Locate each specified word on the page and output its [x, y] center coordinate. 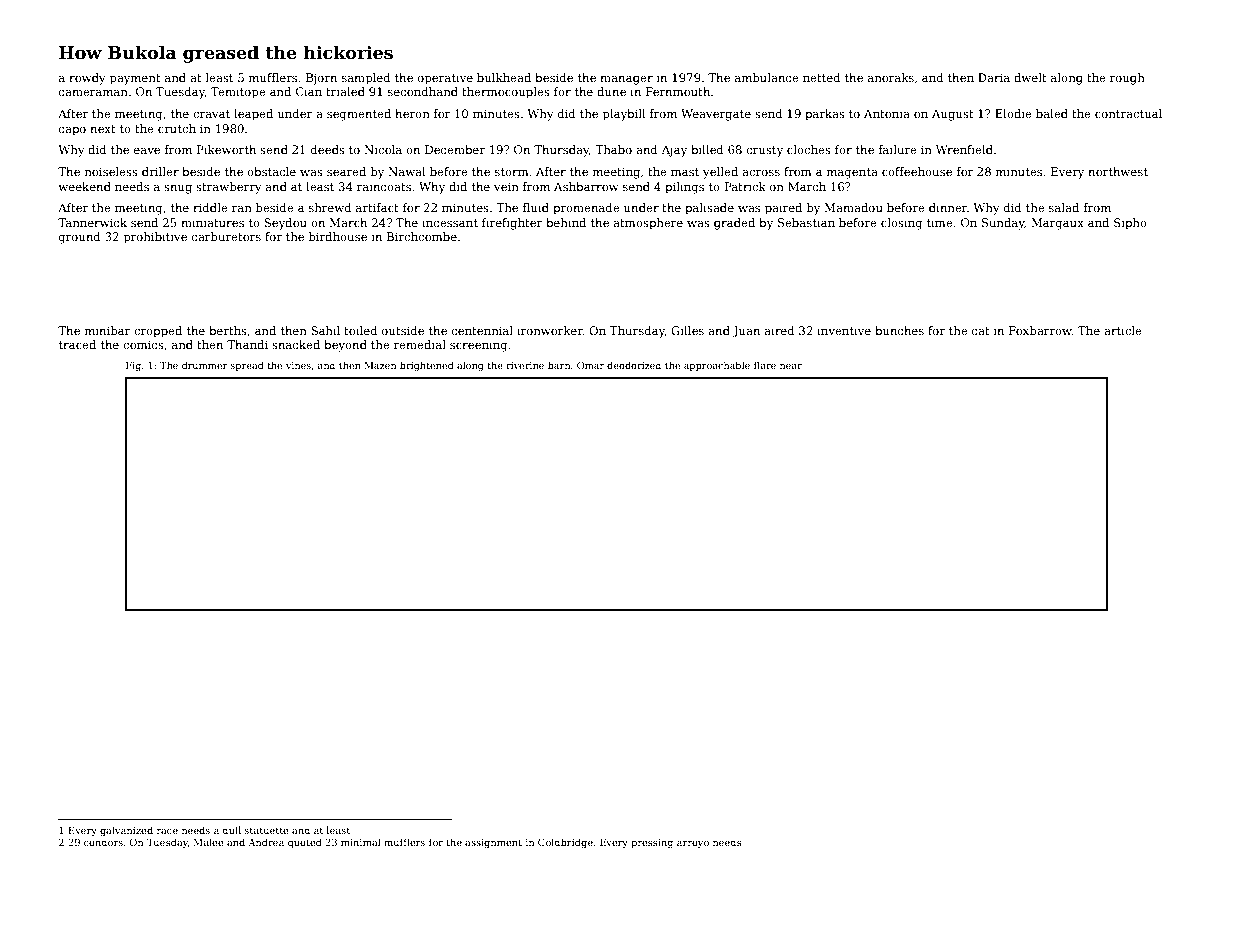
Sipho [1130, 224]
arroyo [693, 844]
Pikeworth [226, 149]
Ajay [674, 151]
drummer [205, 365]
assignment [493, 843]
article [1123, 330]
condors [103, 842]
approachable [717, 366]
